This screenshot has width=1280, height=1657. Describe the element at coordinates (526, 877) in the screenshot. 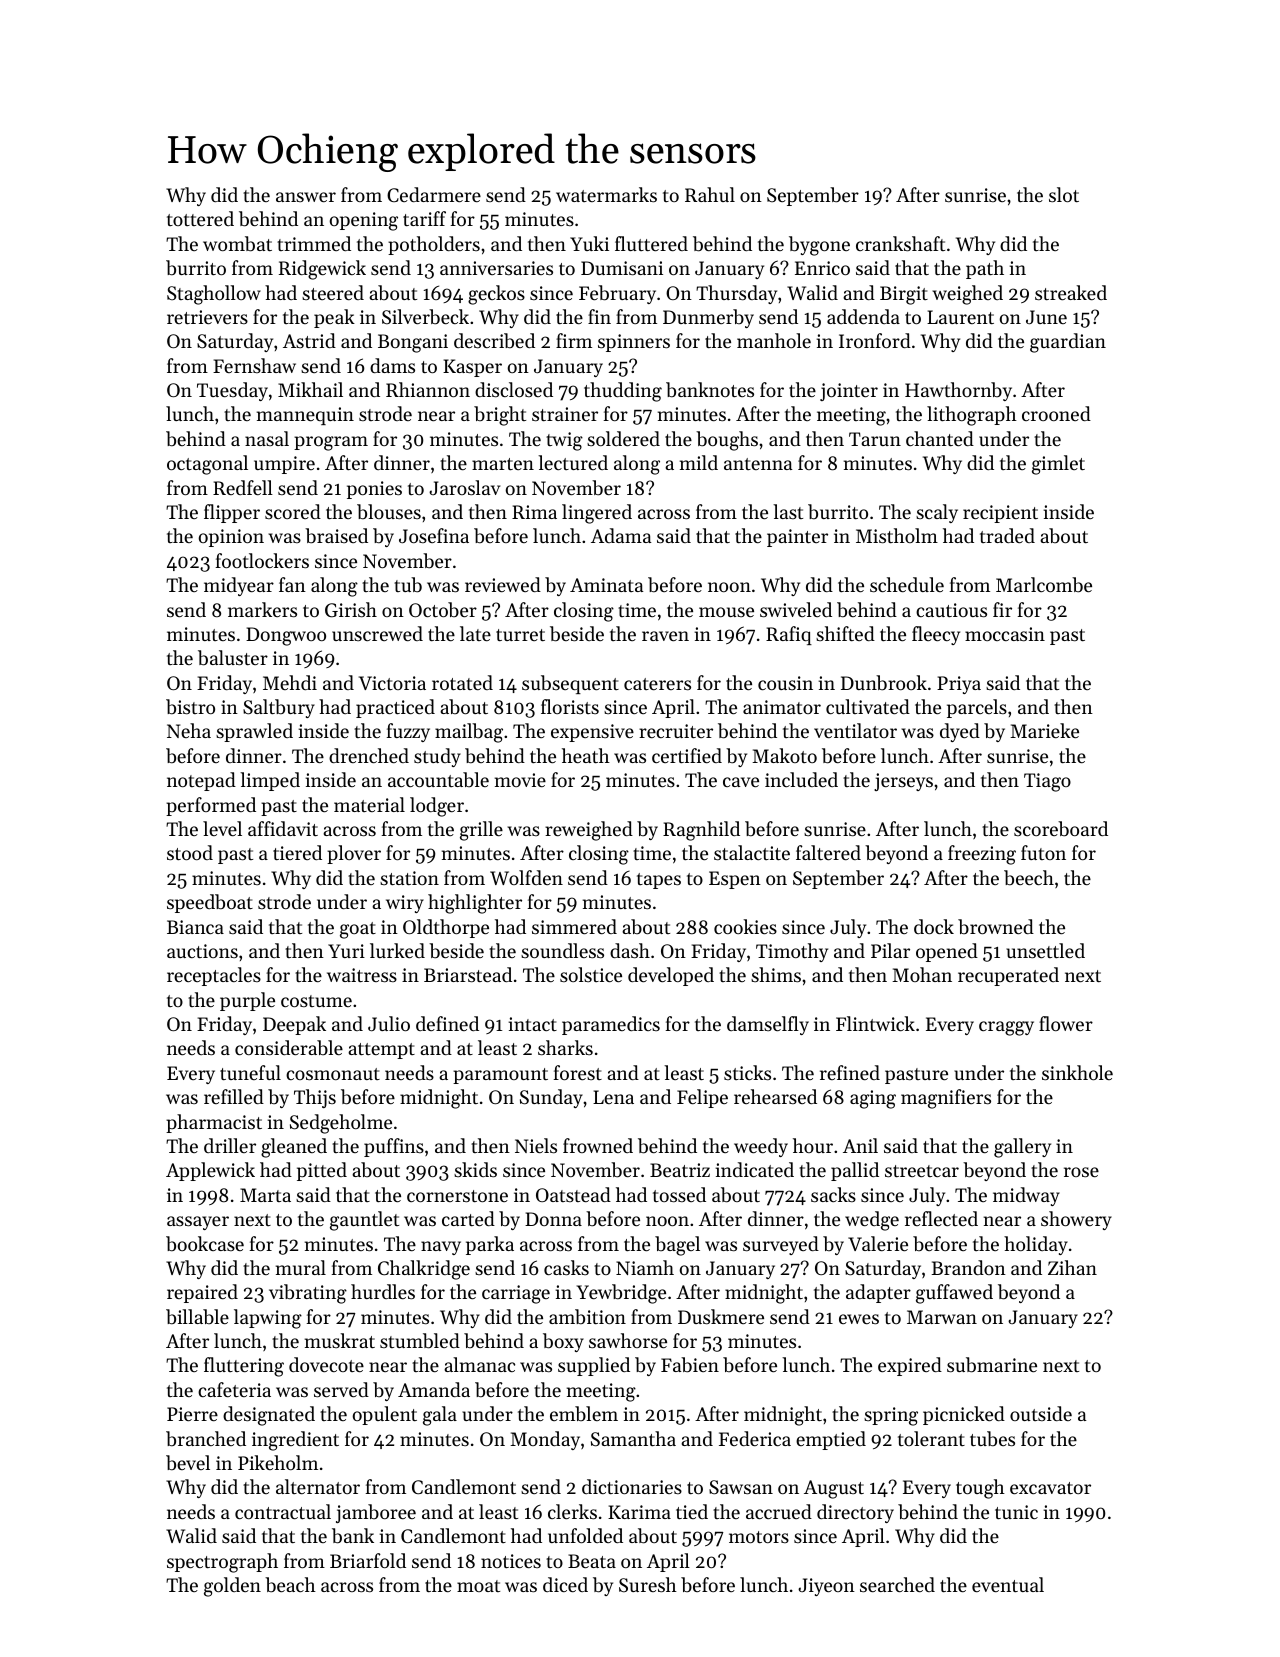

I see `Wolfden` at that location.
